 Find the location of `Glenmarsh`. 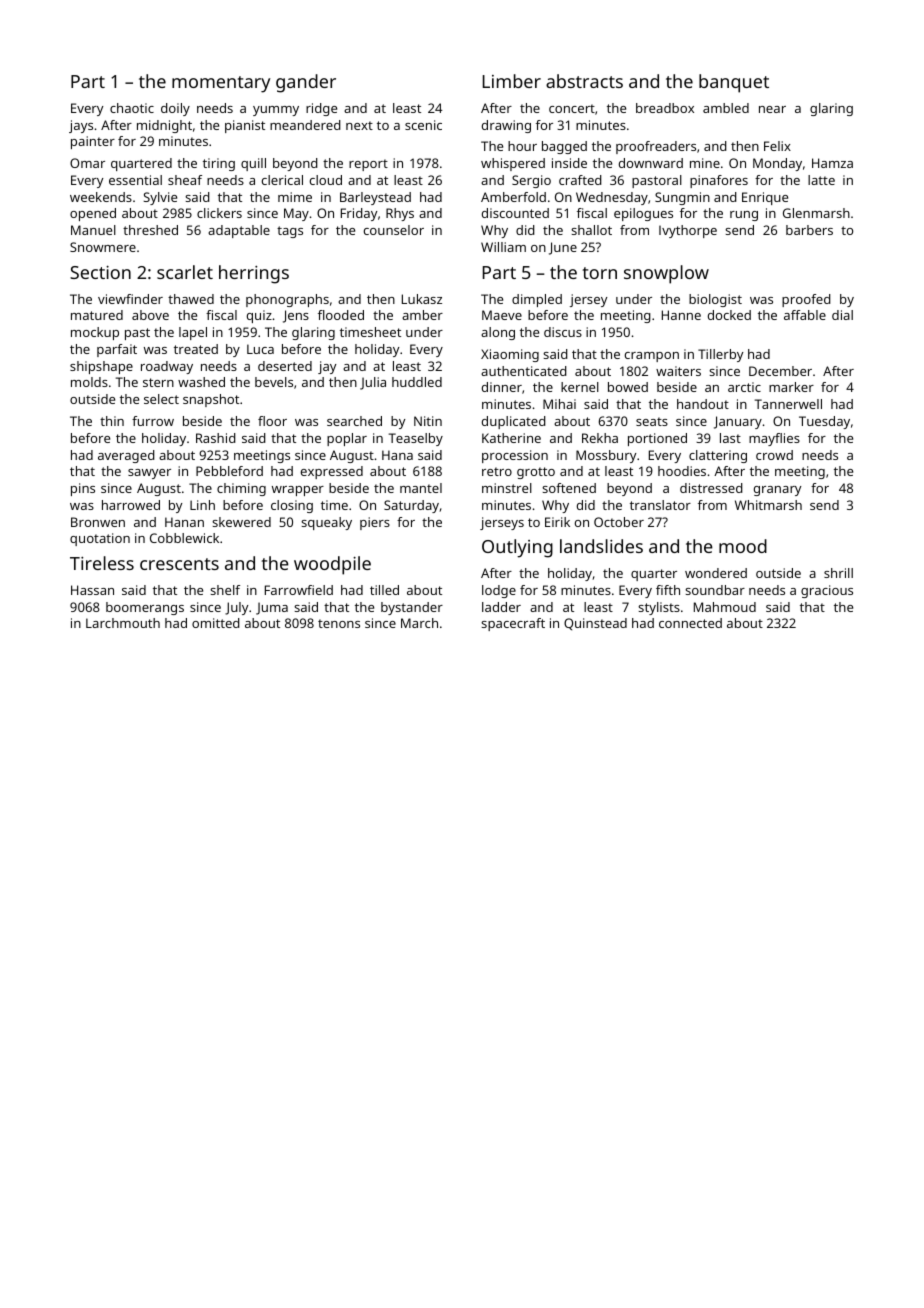

Glenmarsh is located at coordinates (816, 213).
